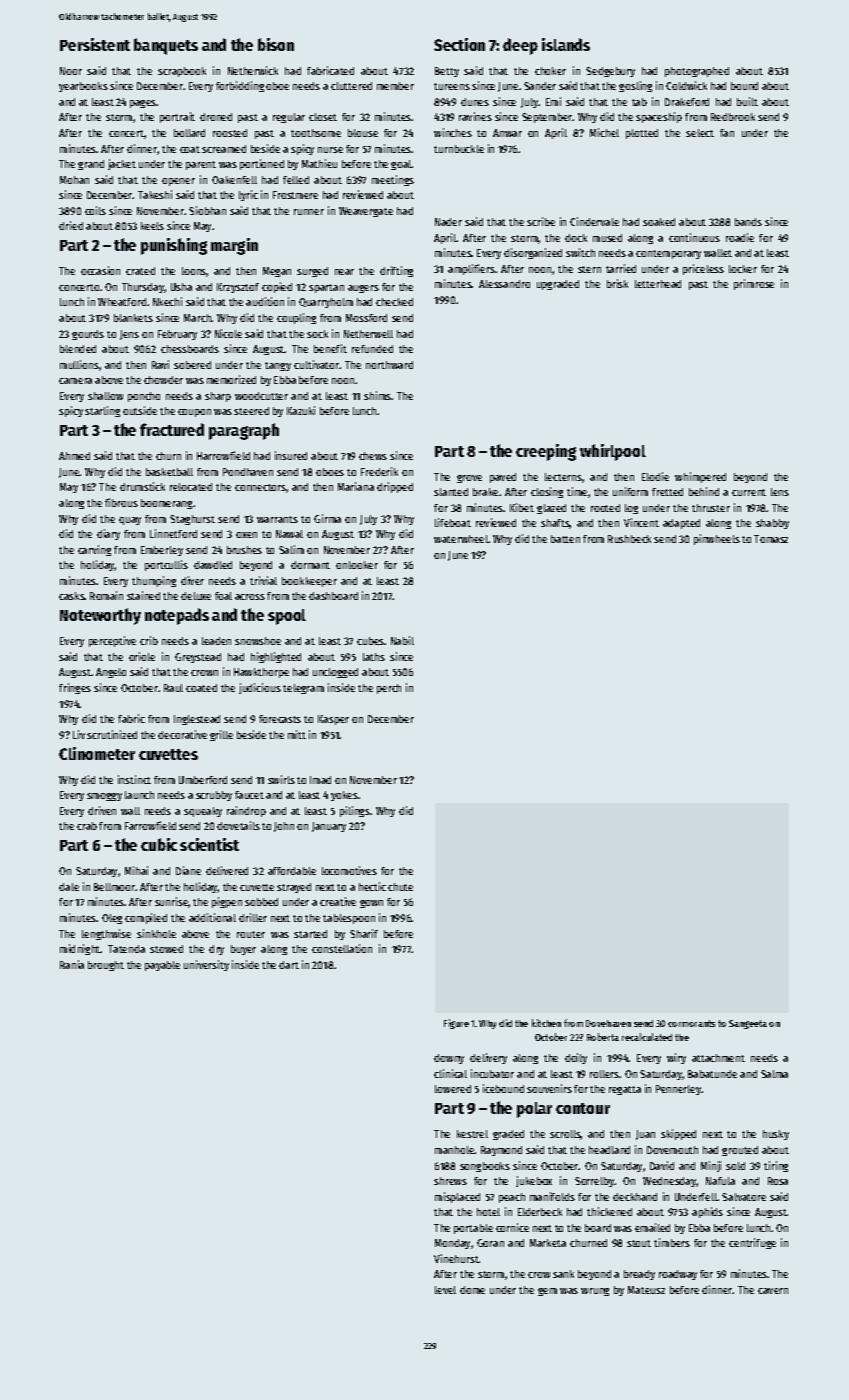  Describe the element at coordinates (507, 133) in the page. I see `Anwar` at that location.
